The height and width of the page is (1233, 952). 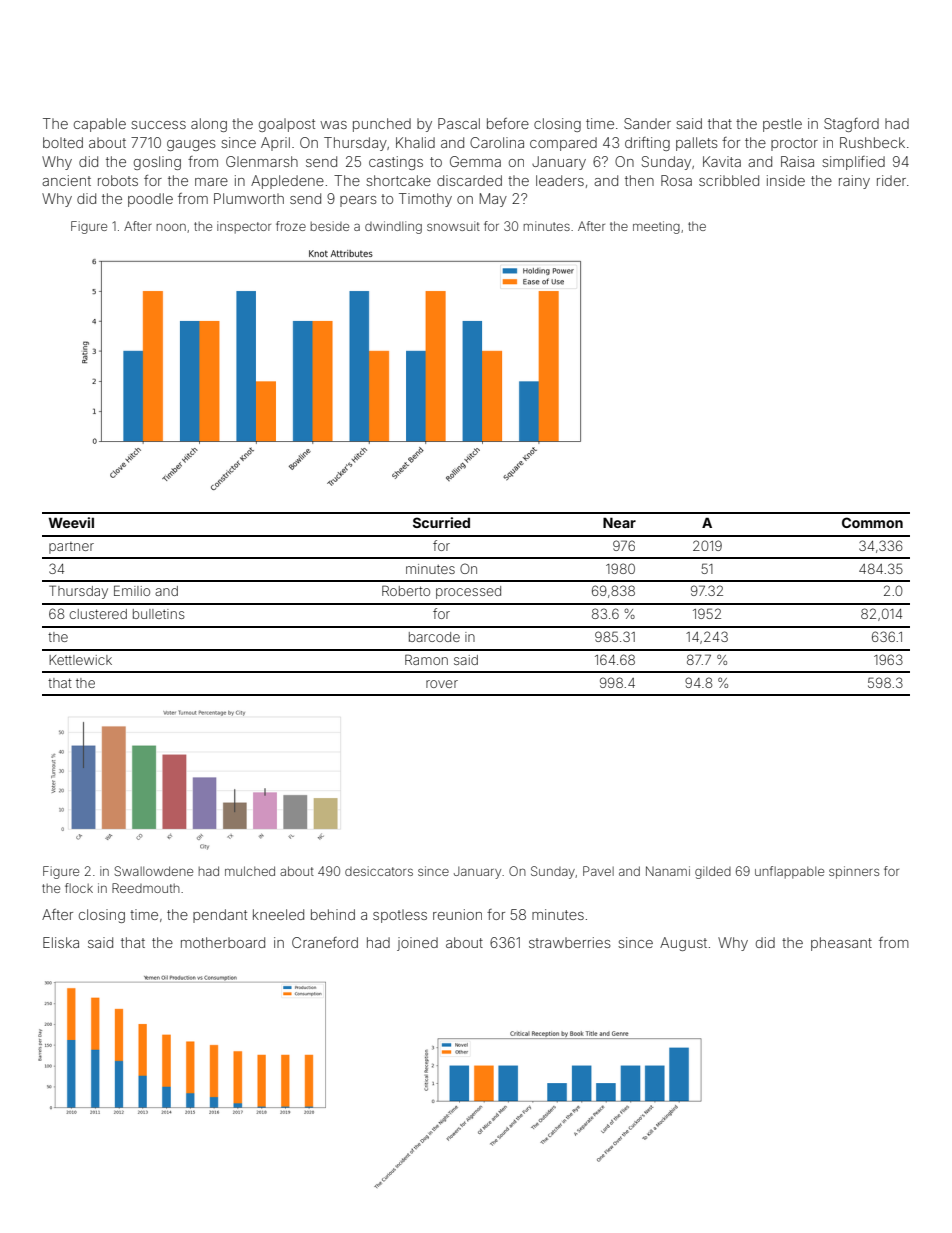 I want to click on meeting, so click(x=656, y=227).
